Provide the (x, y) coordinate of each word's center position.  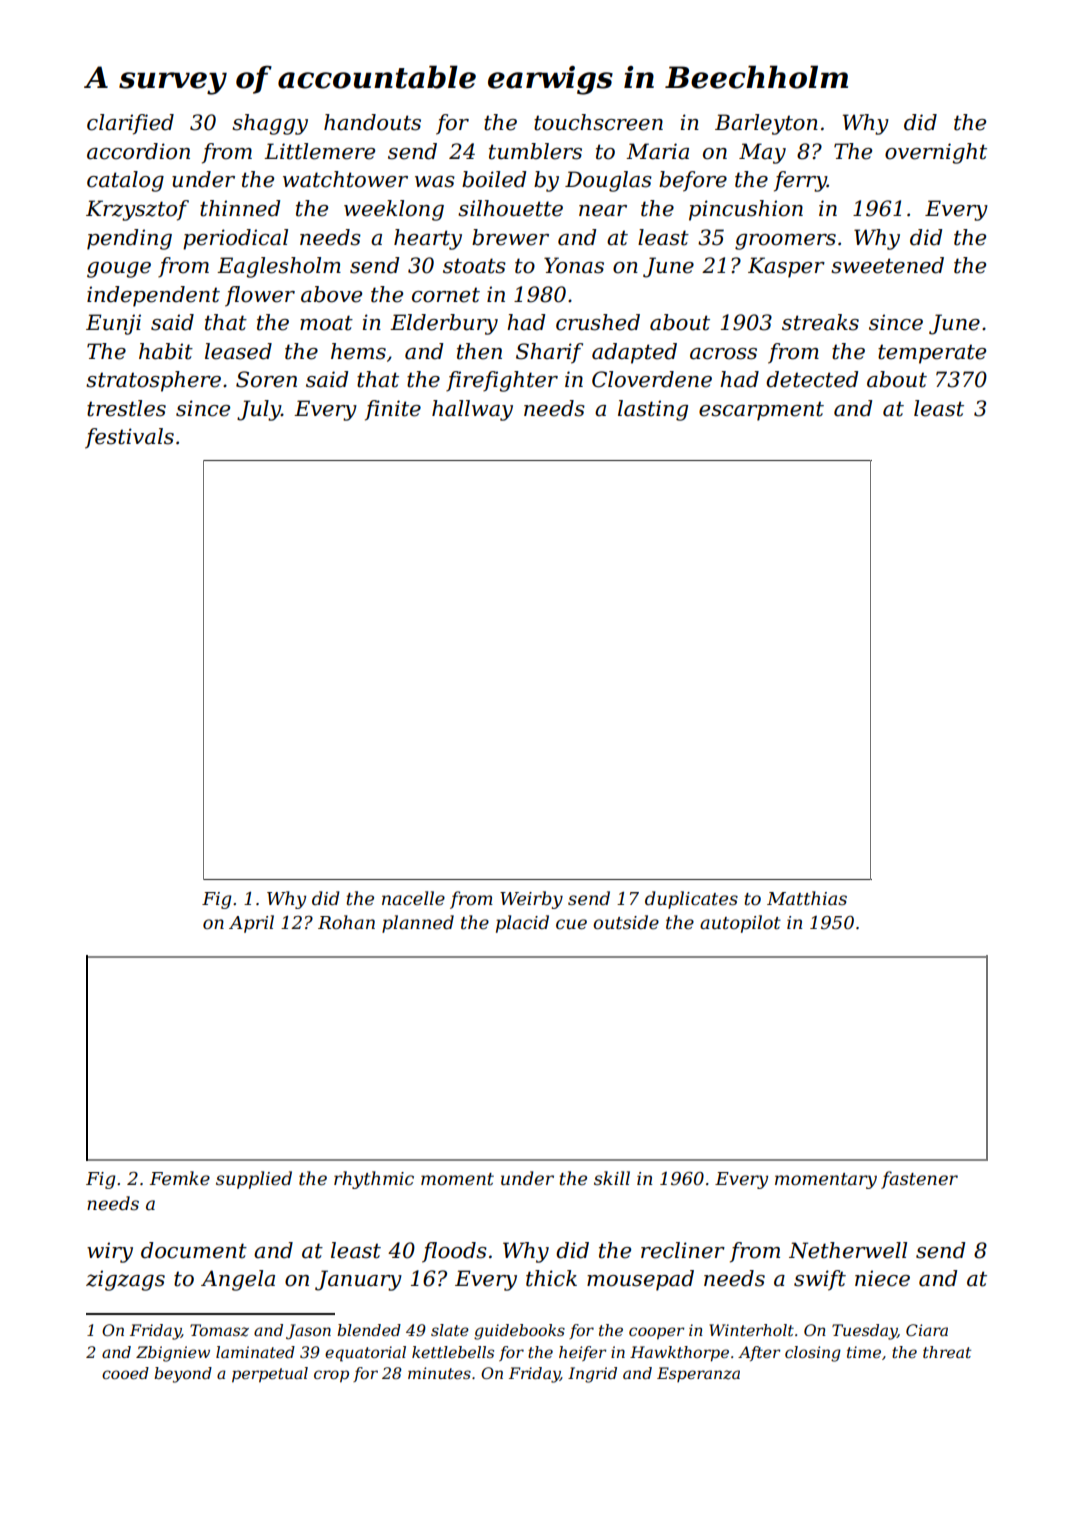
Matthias (807, 898)
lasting (653, 410)
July (259, 410)
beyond (183, 1375)
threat (947, 1352)
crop (331, 1376)
